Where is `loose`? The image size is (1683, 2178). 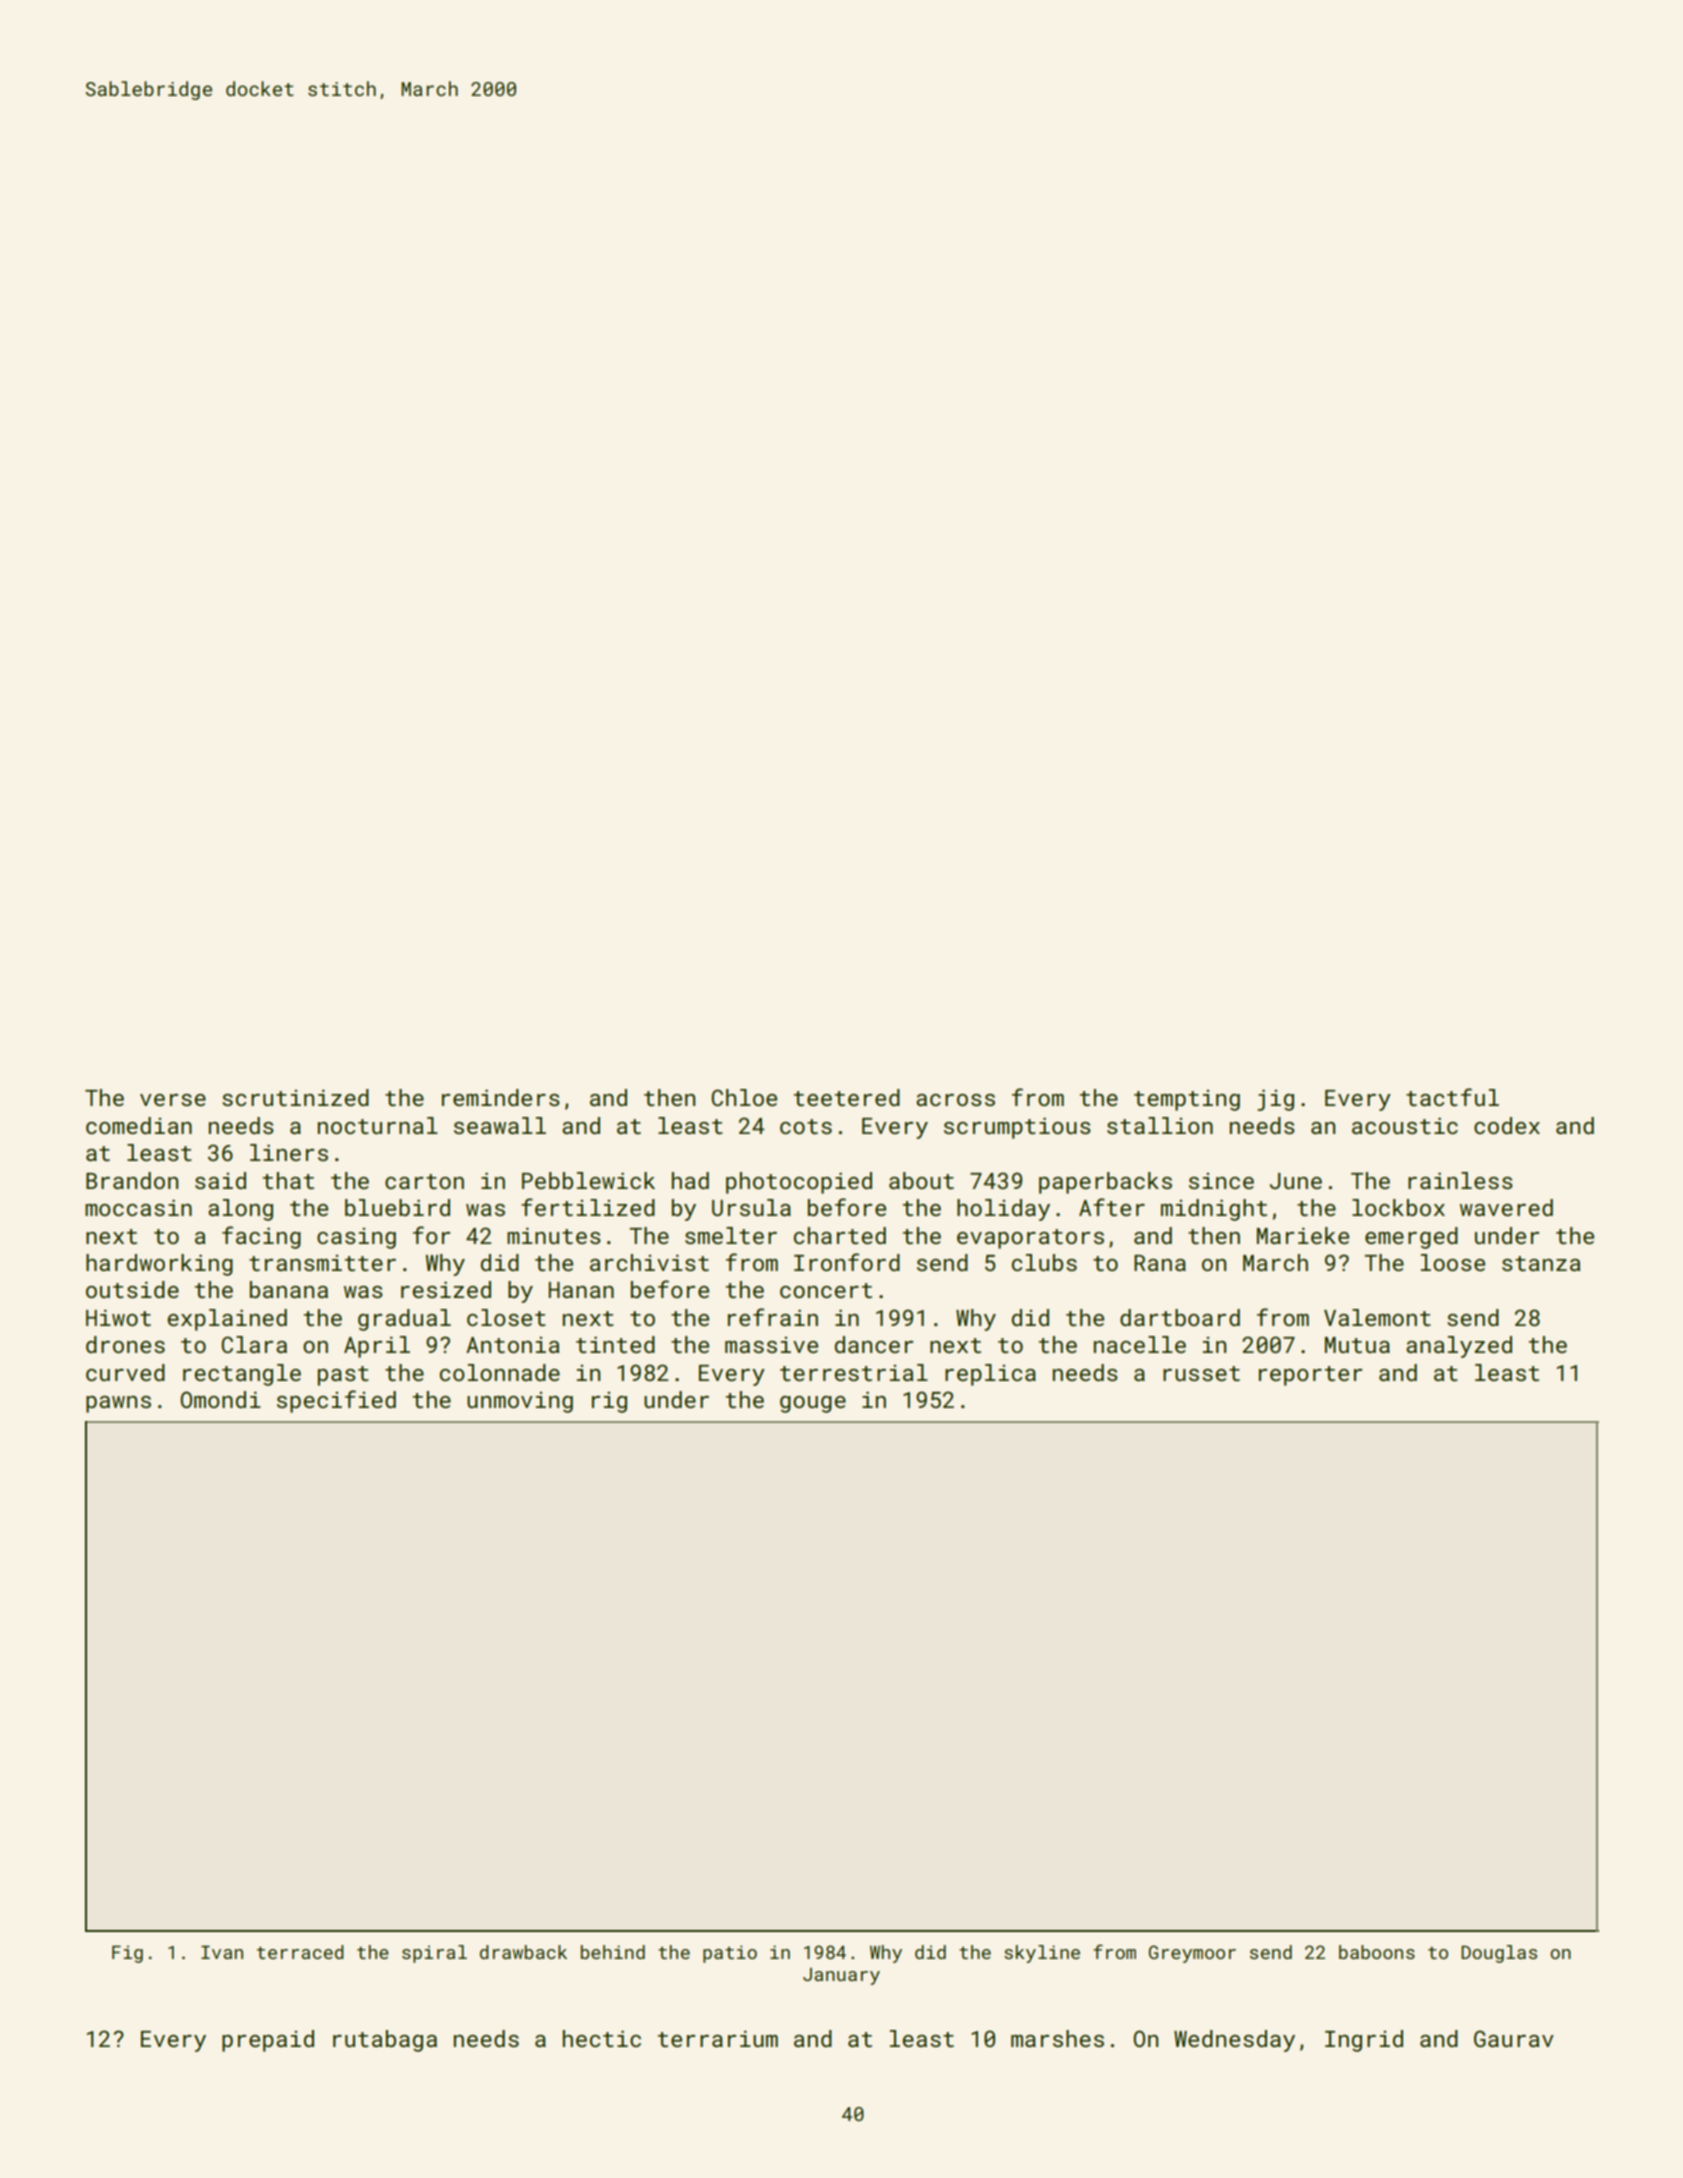
loose is located at coordinates (1453, 1262).
